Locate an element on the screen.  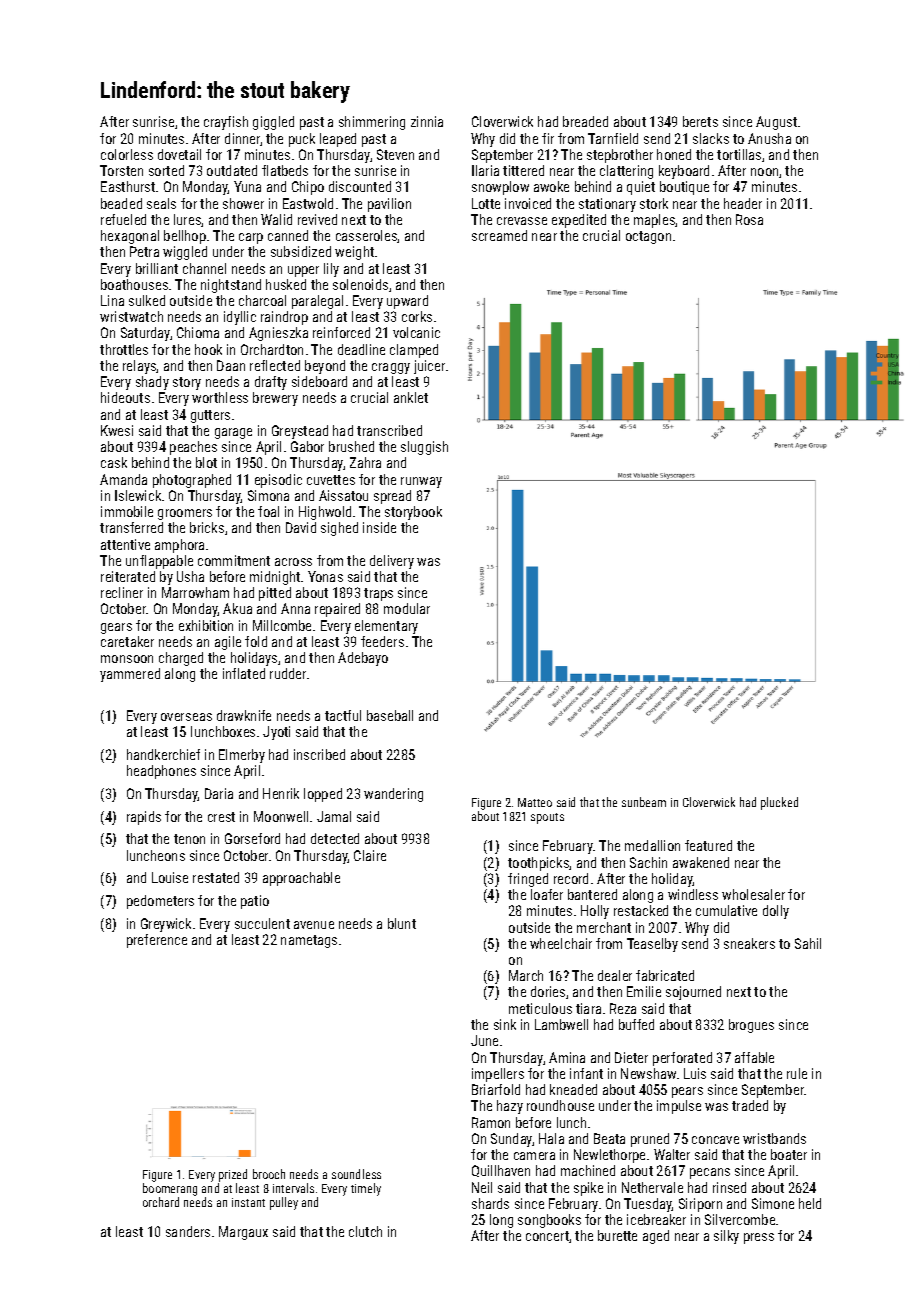
plucked is located at coordinates (779, 803).
